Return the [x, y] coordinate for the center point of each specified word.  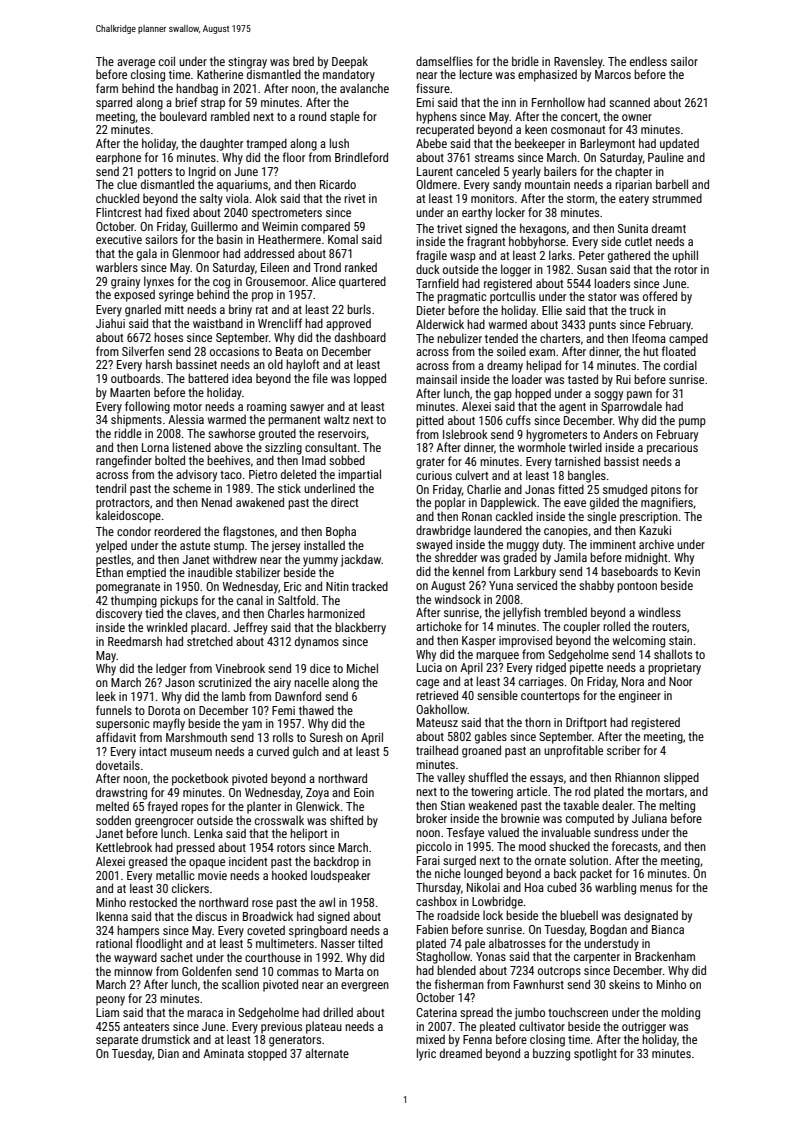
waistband [218, 323]
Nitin [337, 586]
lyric [426, 1054]
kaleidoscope [128, 516]
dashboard [360, 337]
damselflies [444, 61]
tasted [583, 379]
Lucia [429, 667]
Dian [168, 1053]
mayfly [169, 724]
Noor [680, 681]
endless [648, 61]
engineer [640, 697]
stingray [247, 63]
